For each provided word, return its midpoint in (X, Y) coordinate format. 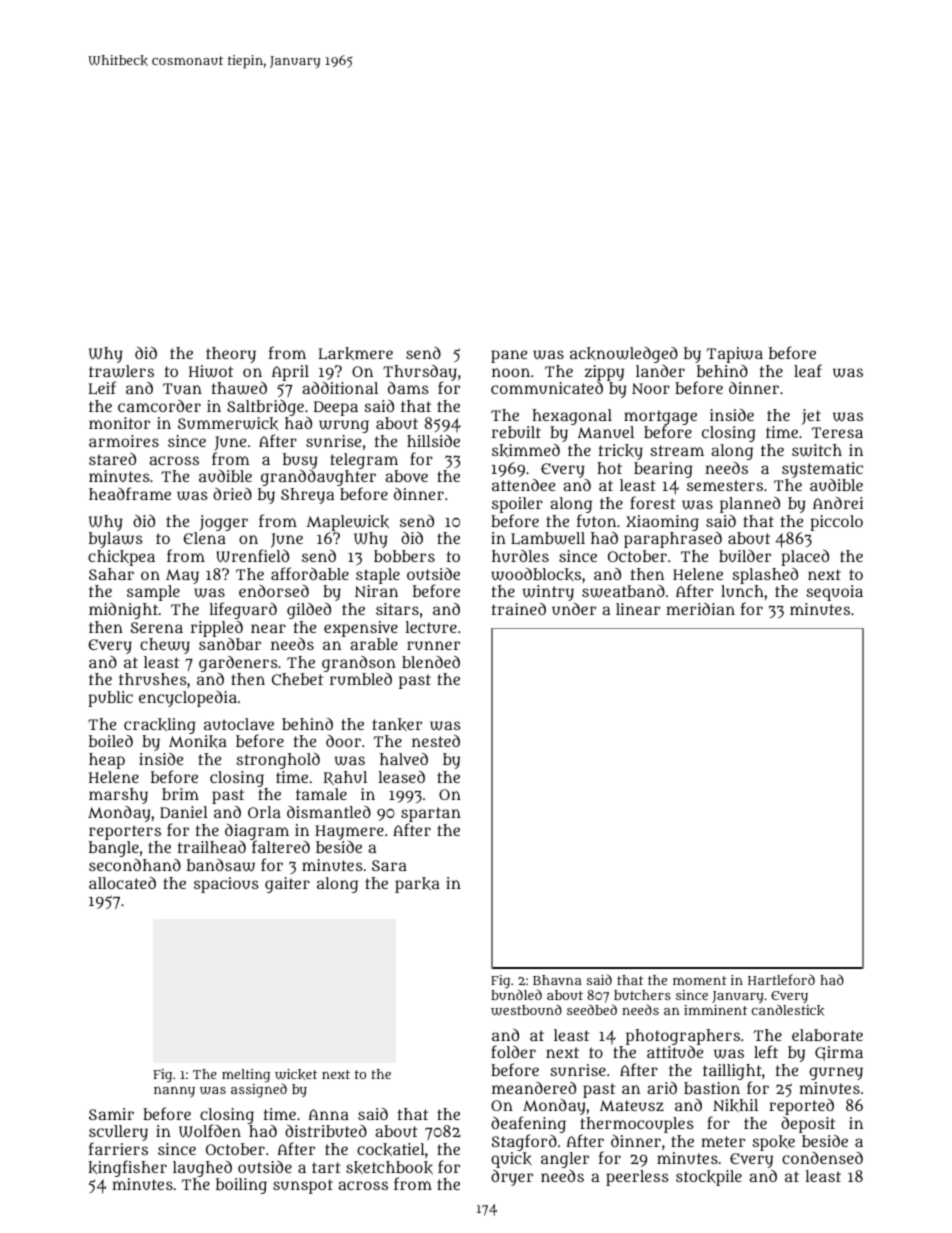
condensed (822, 1158)
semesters (725, 485)
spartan (431, 814)
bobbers (404, 556)
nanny (174, 1091)
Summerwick (228, 423)
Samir (111, 1114)
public (110, 699)
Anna (328, 1114)
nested (436, 741)
